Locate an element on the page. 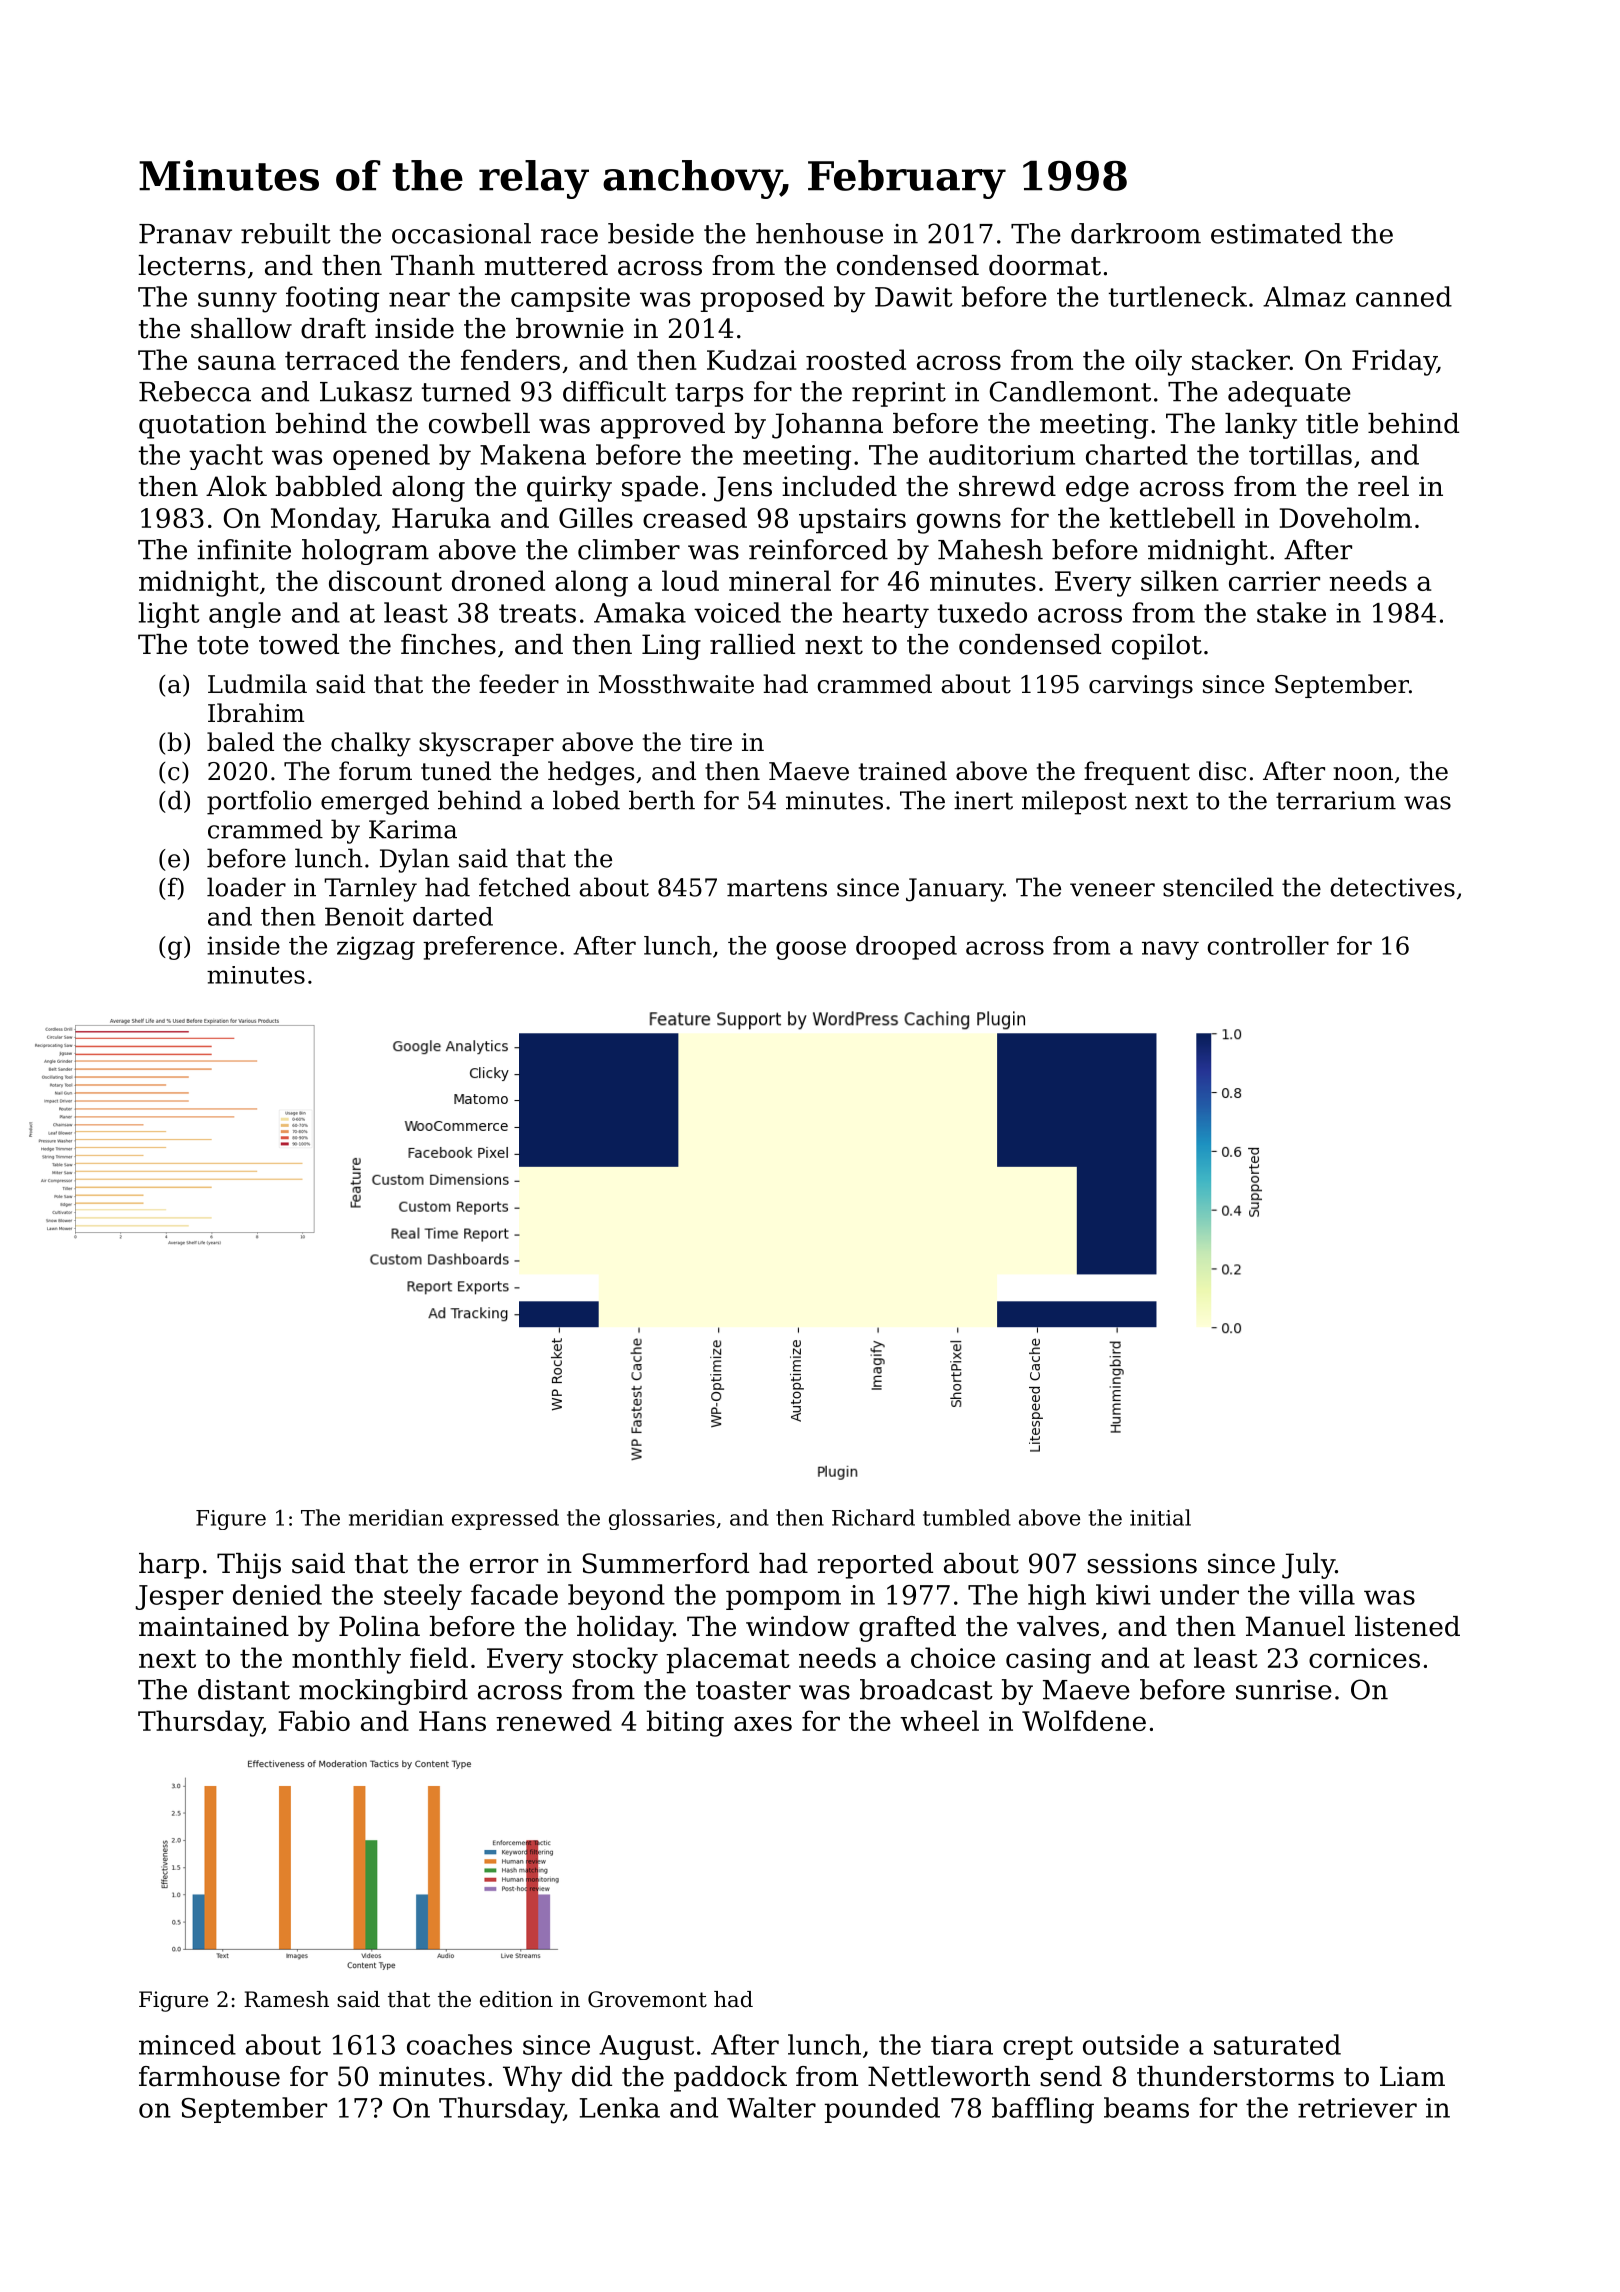 This image has width=1620, height=2292. draft is located at coordinates (333, 328).
